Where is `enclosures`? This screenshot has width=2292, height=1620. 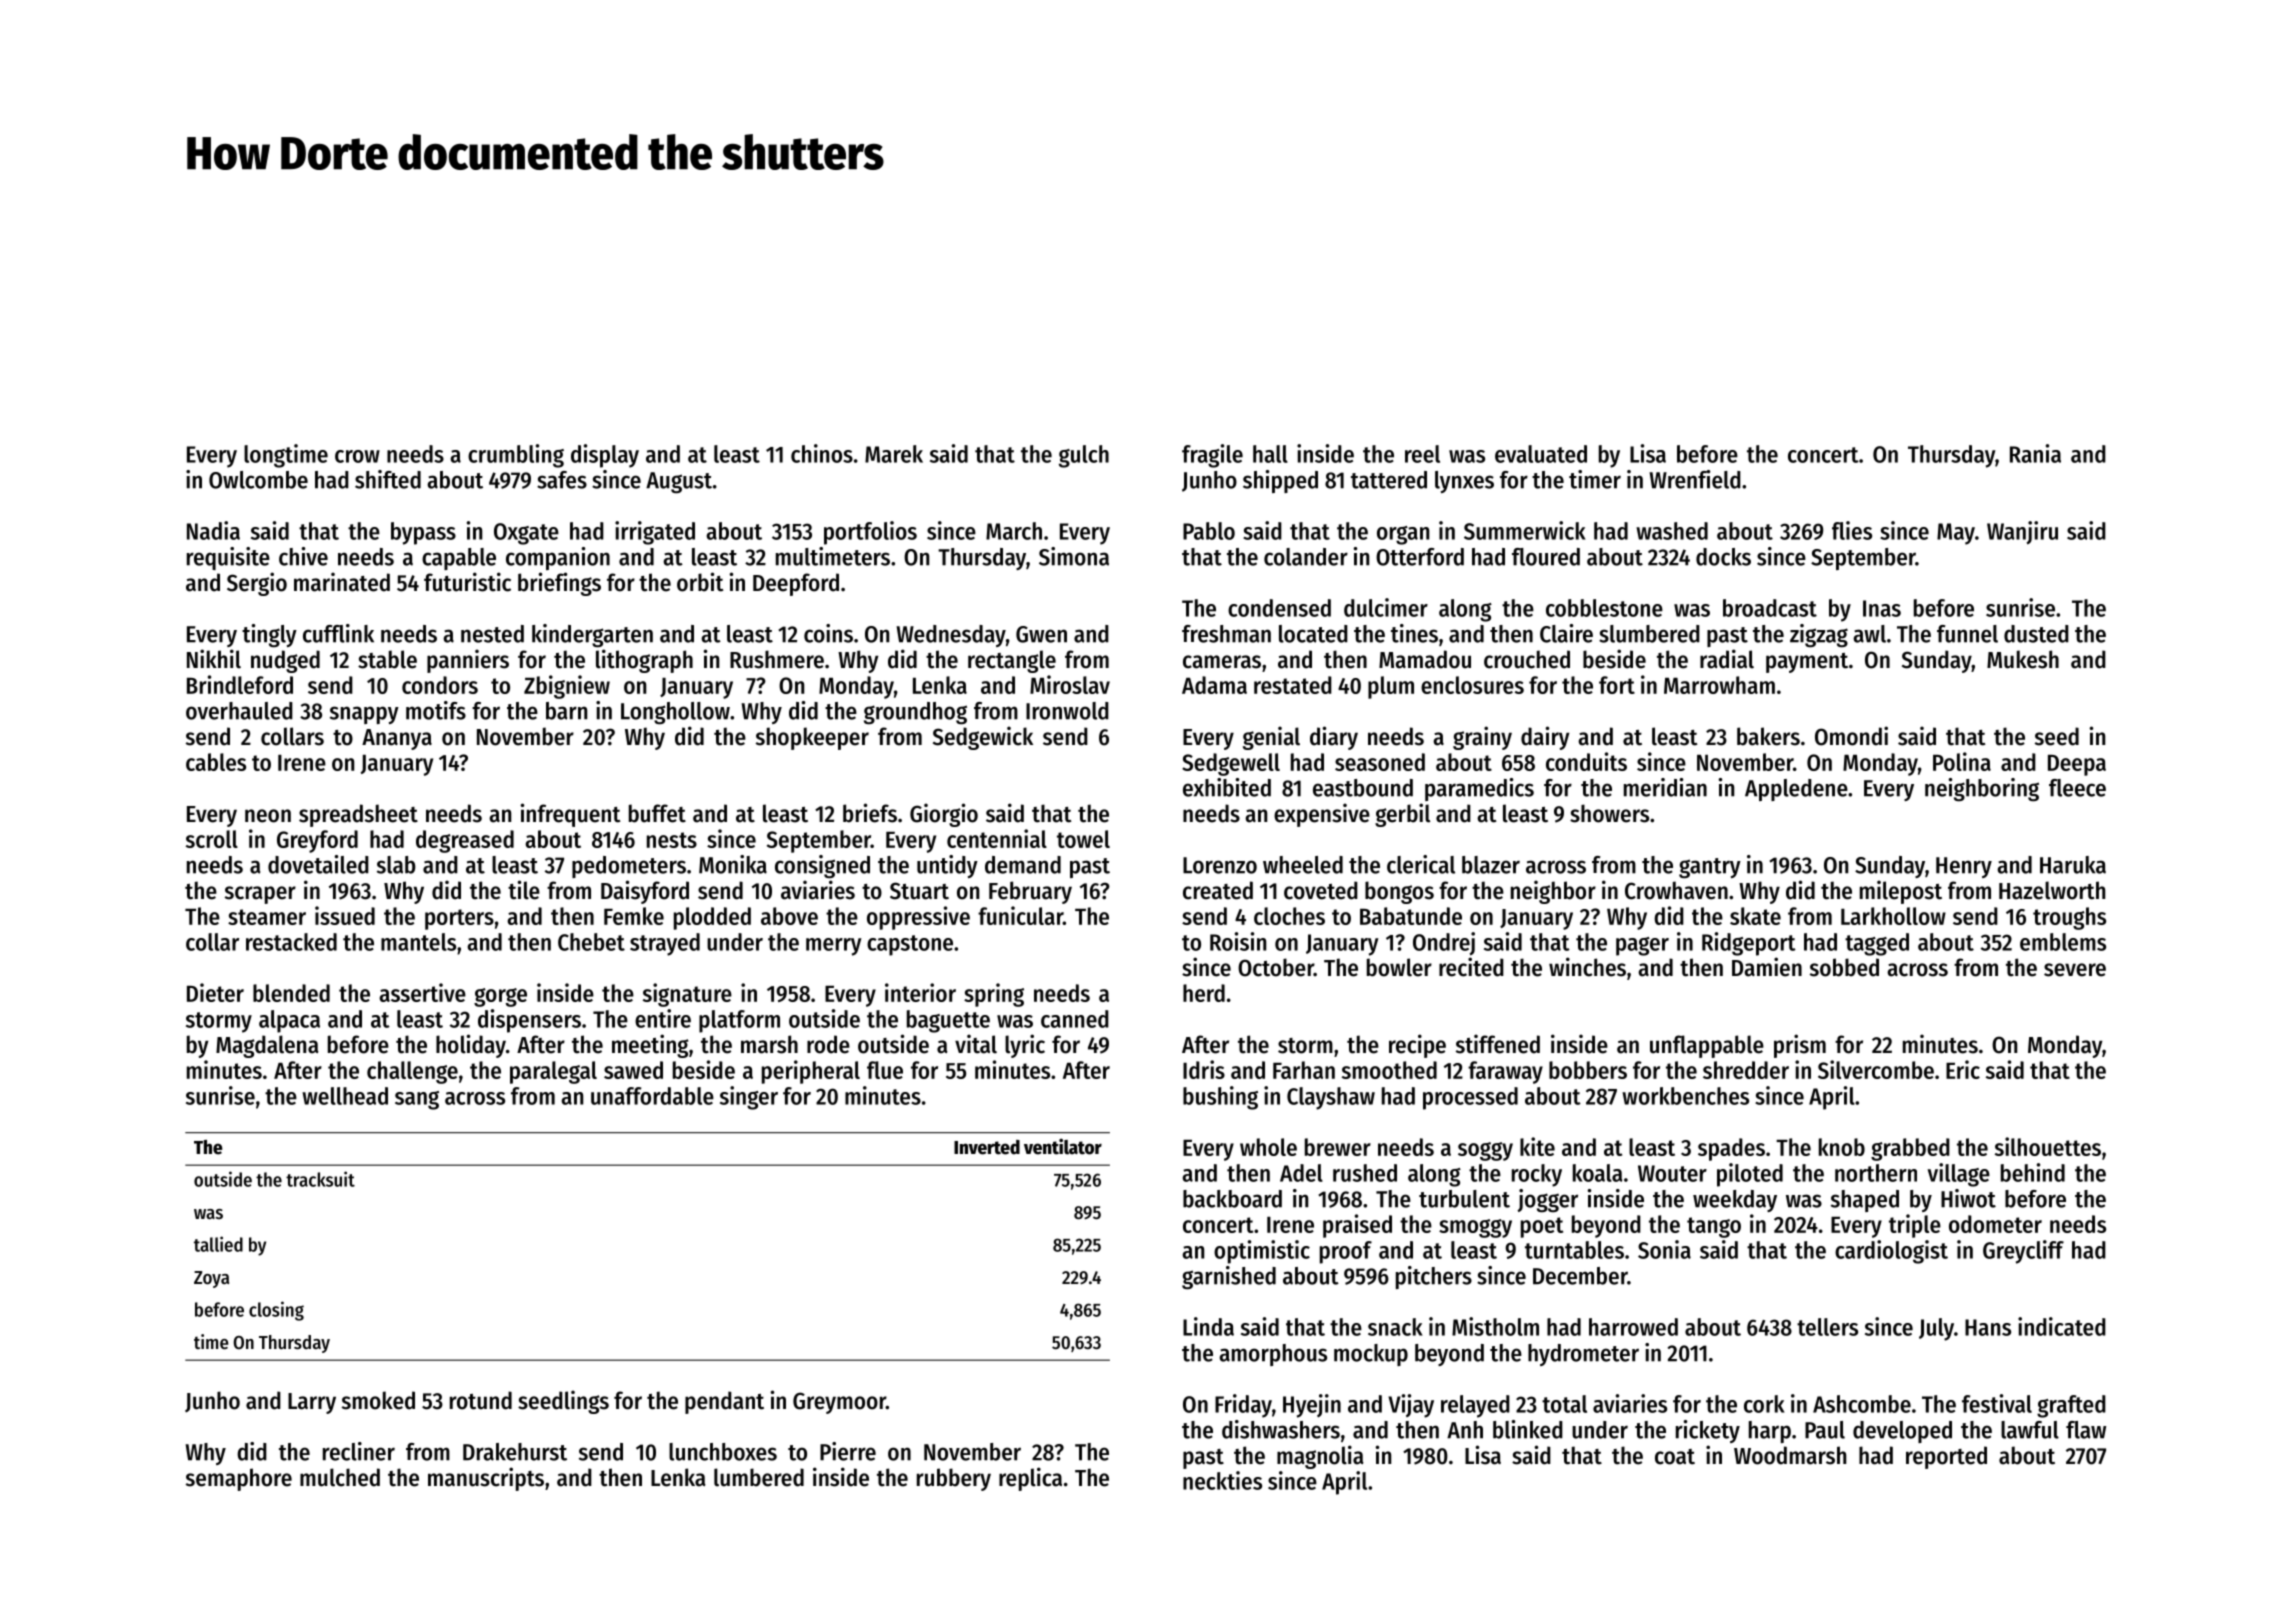 enclosures is located at coordinates (1472, 685).
